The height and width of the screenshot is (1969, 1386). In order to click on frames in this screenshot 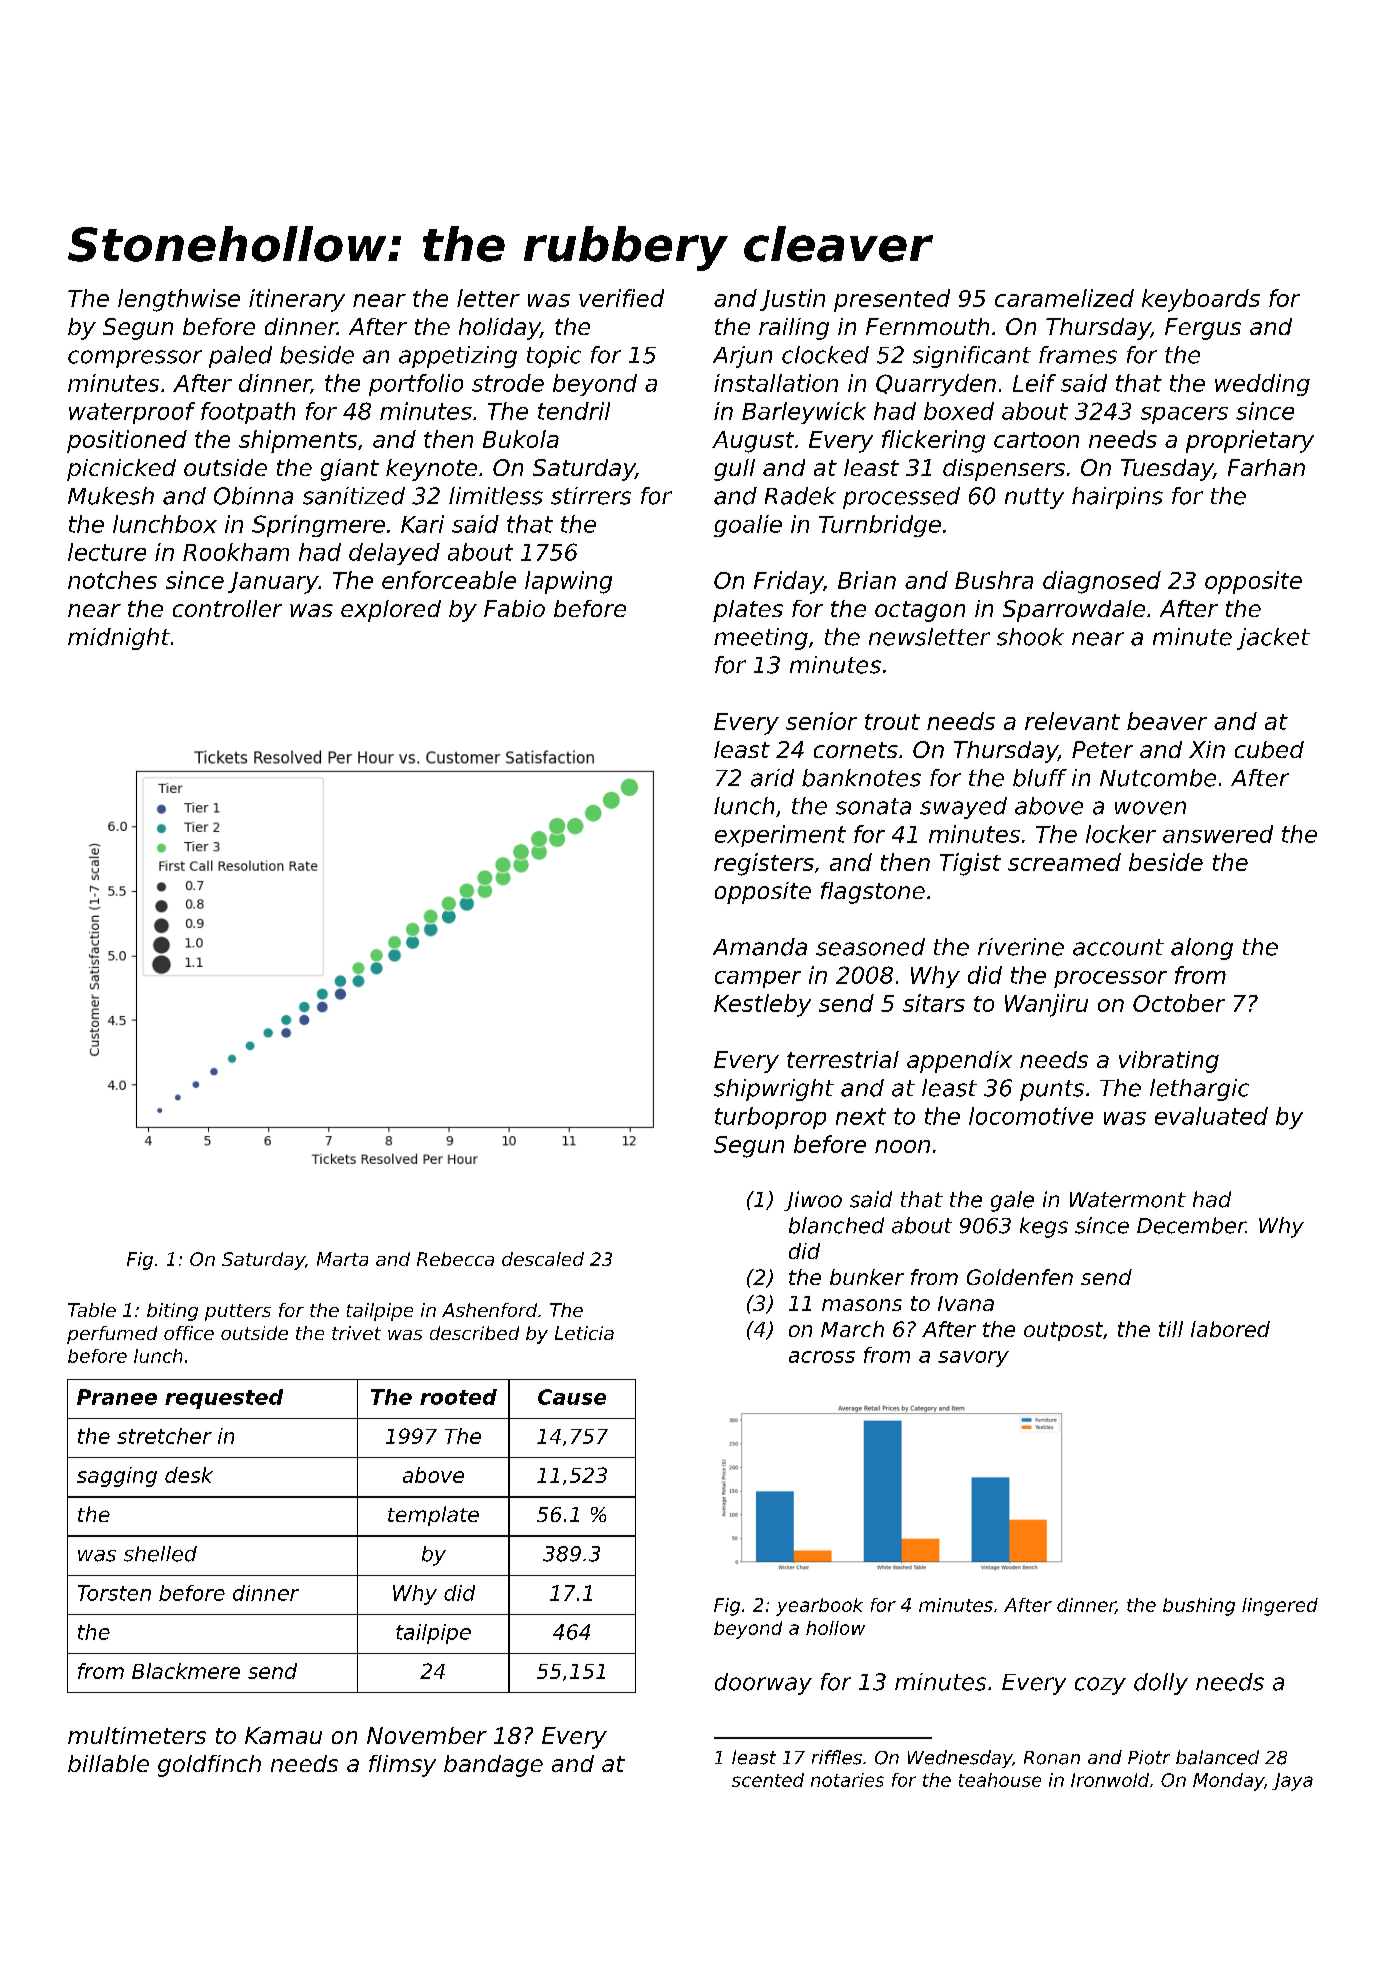, I will do `click(1078, 355)`.
